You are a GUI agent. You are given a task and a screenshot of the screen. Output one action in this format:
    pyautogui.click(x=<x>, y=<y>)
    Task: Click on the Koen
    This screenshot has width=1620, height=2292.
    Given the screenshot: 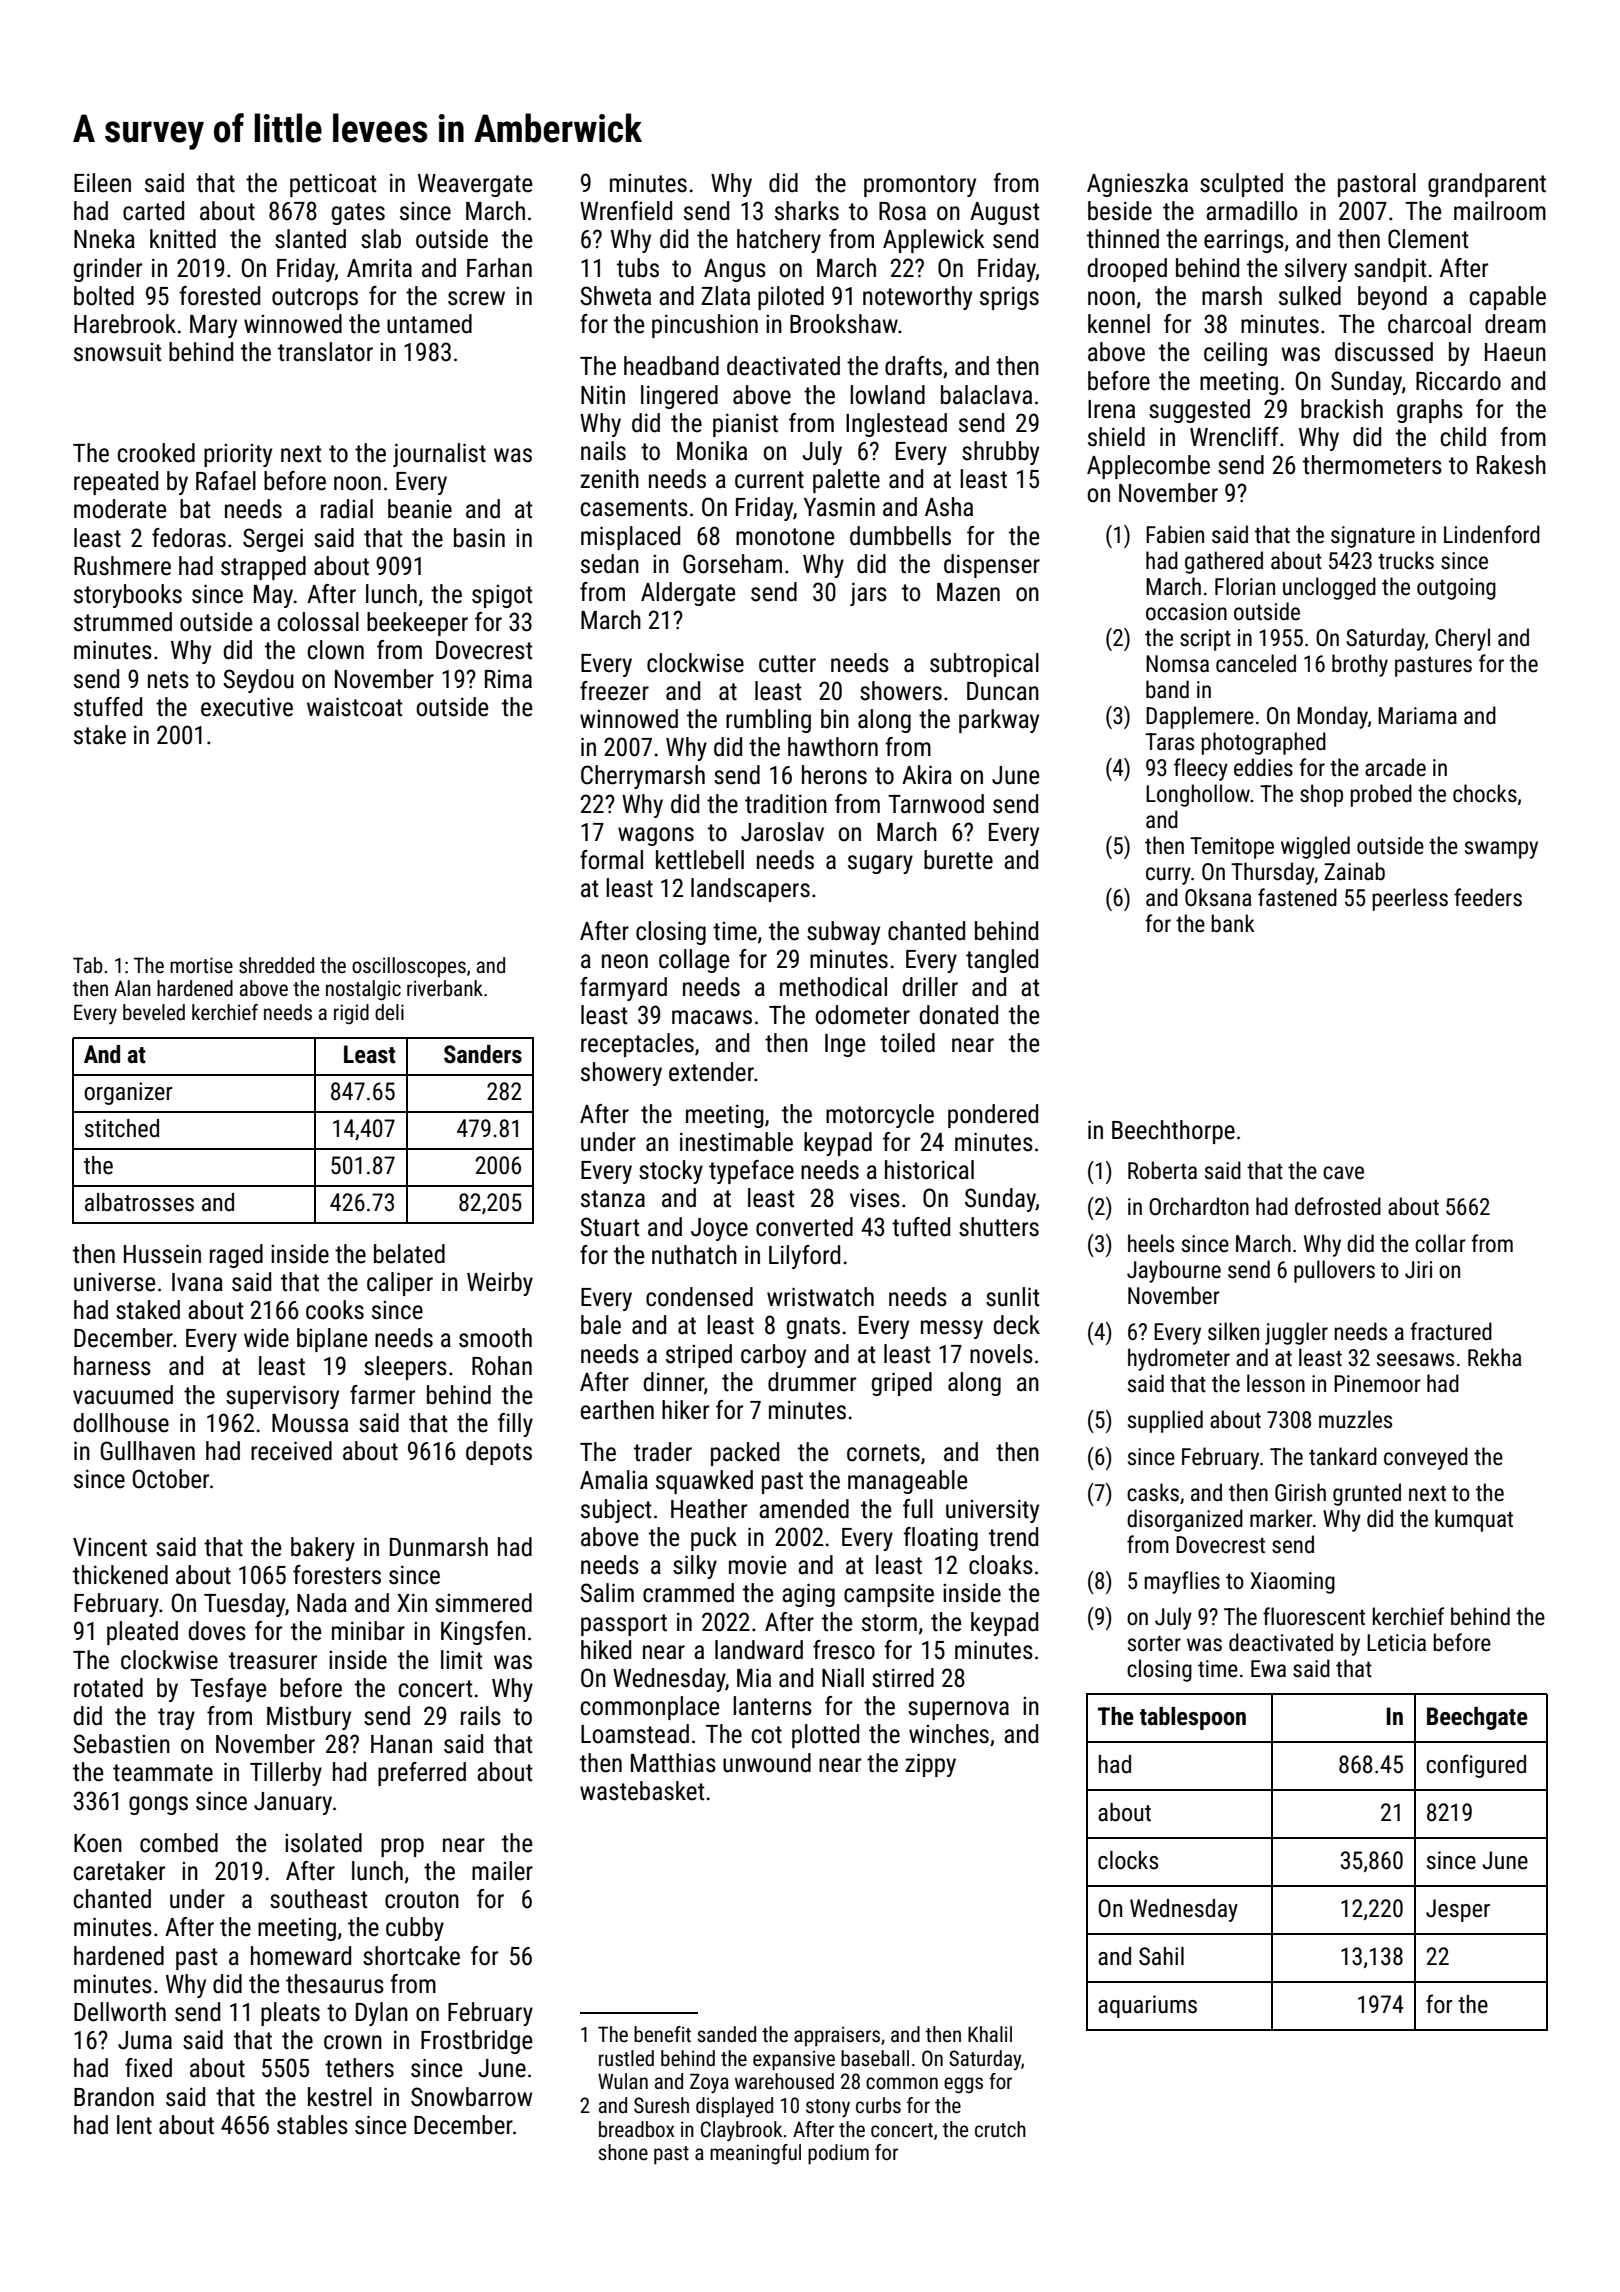 What is the action you would take?
    pyautogui.click(x=98, y=1843)
